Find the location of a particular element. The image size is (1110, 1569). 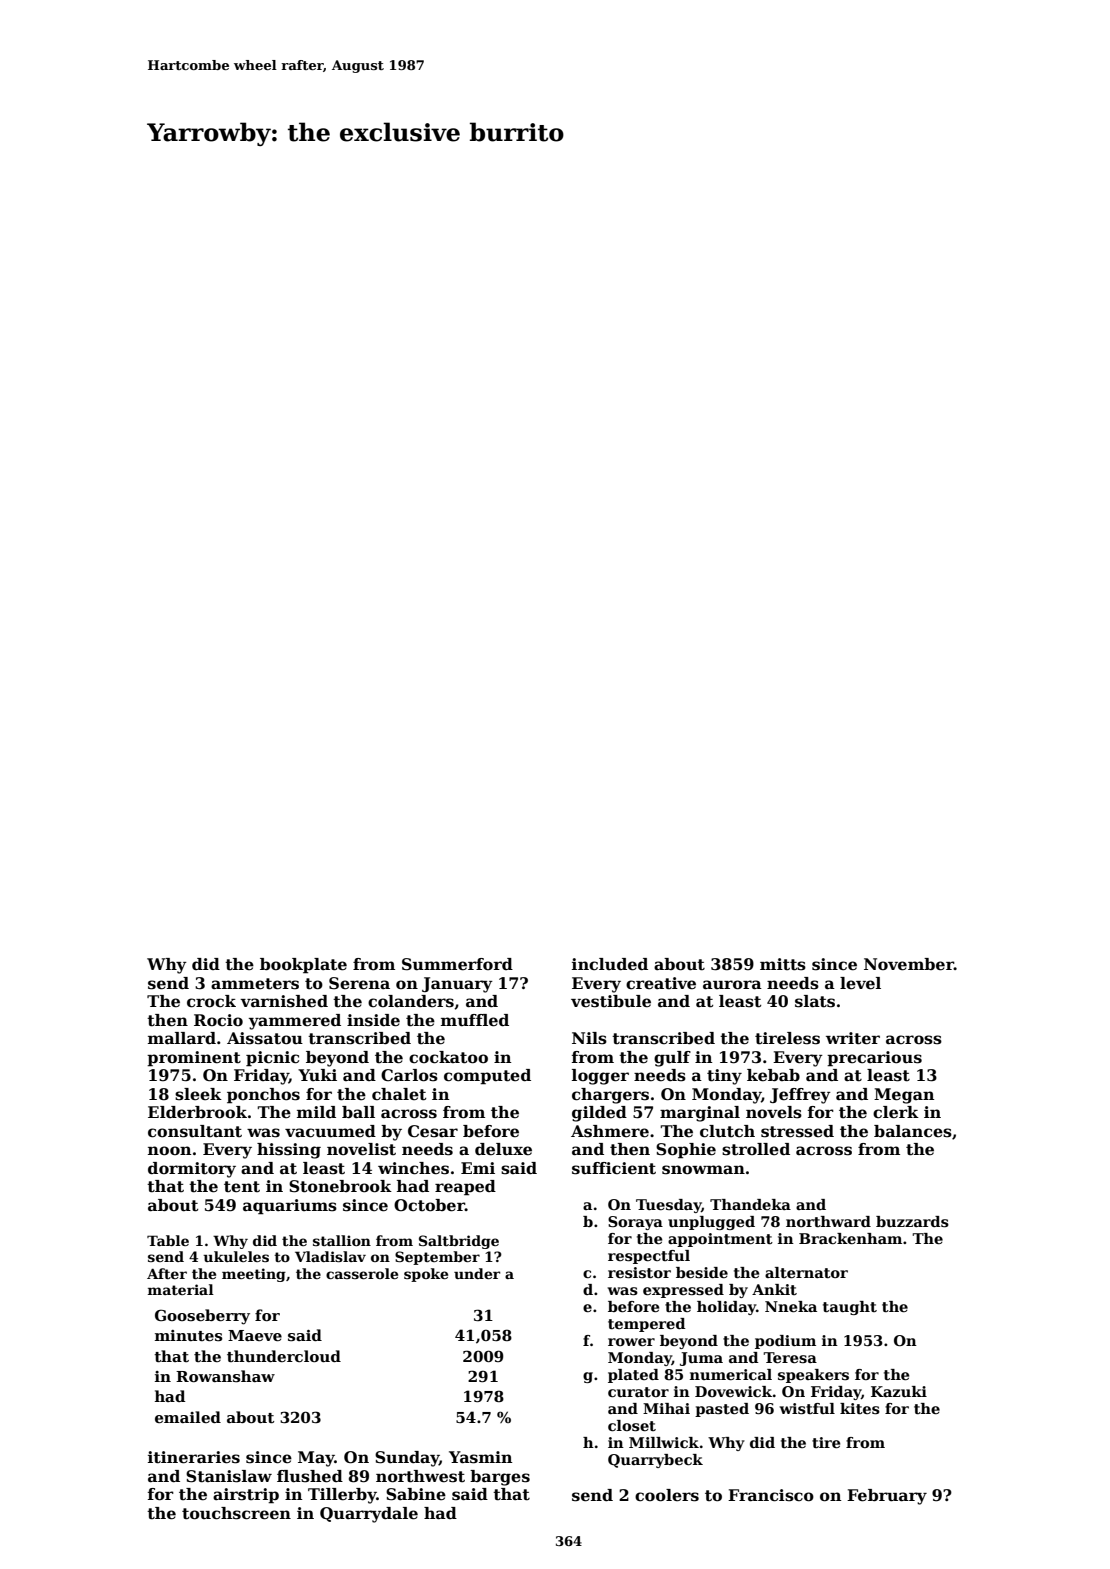

included is located at coordinates (610, 964).
